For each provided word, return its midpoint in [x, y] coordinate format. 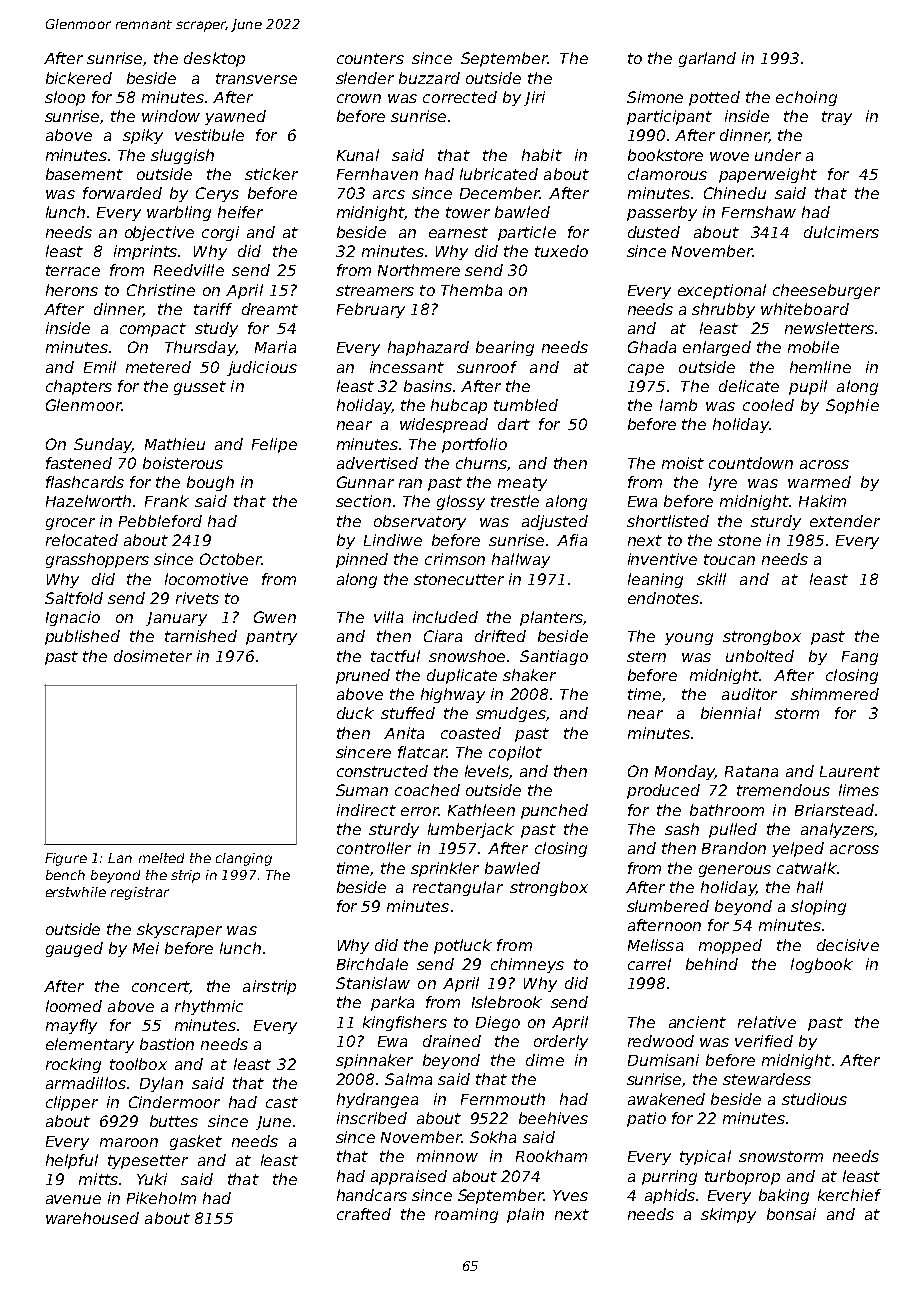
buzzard [429, 78]
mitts [98, 1179]
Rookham [551, 1156]
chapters [79, 387]
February [371, 310]
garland [707, 59]
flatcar [422, 752]
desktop [214, 59]
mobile [813, 347]
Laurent [850, 771]
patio [646, 1119]
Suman [362, 790]
